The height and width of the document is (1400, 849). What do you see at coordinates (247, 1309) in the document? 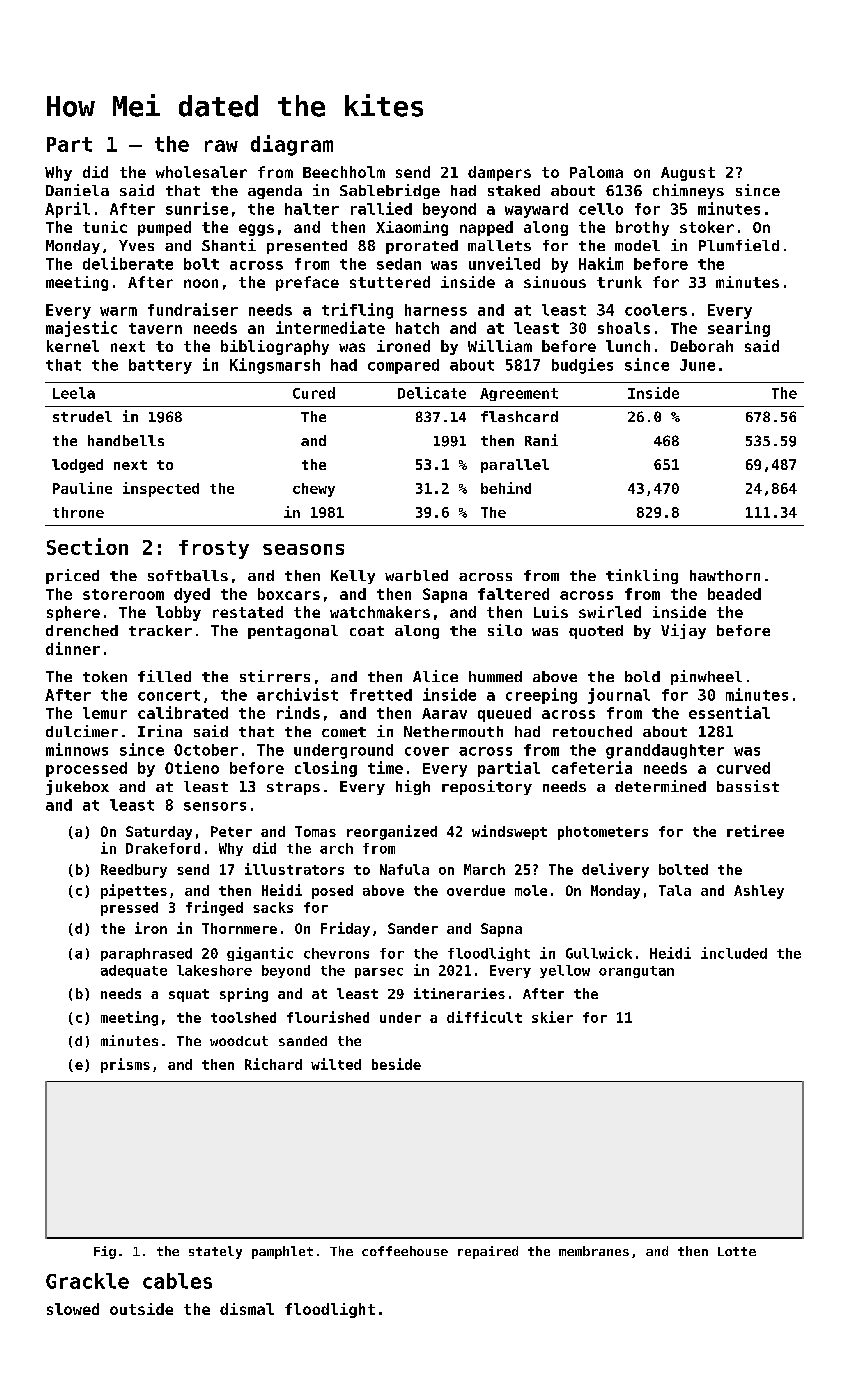
I see `dismal` at bounding box center [247, 1309].
